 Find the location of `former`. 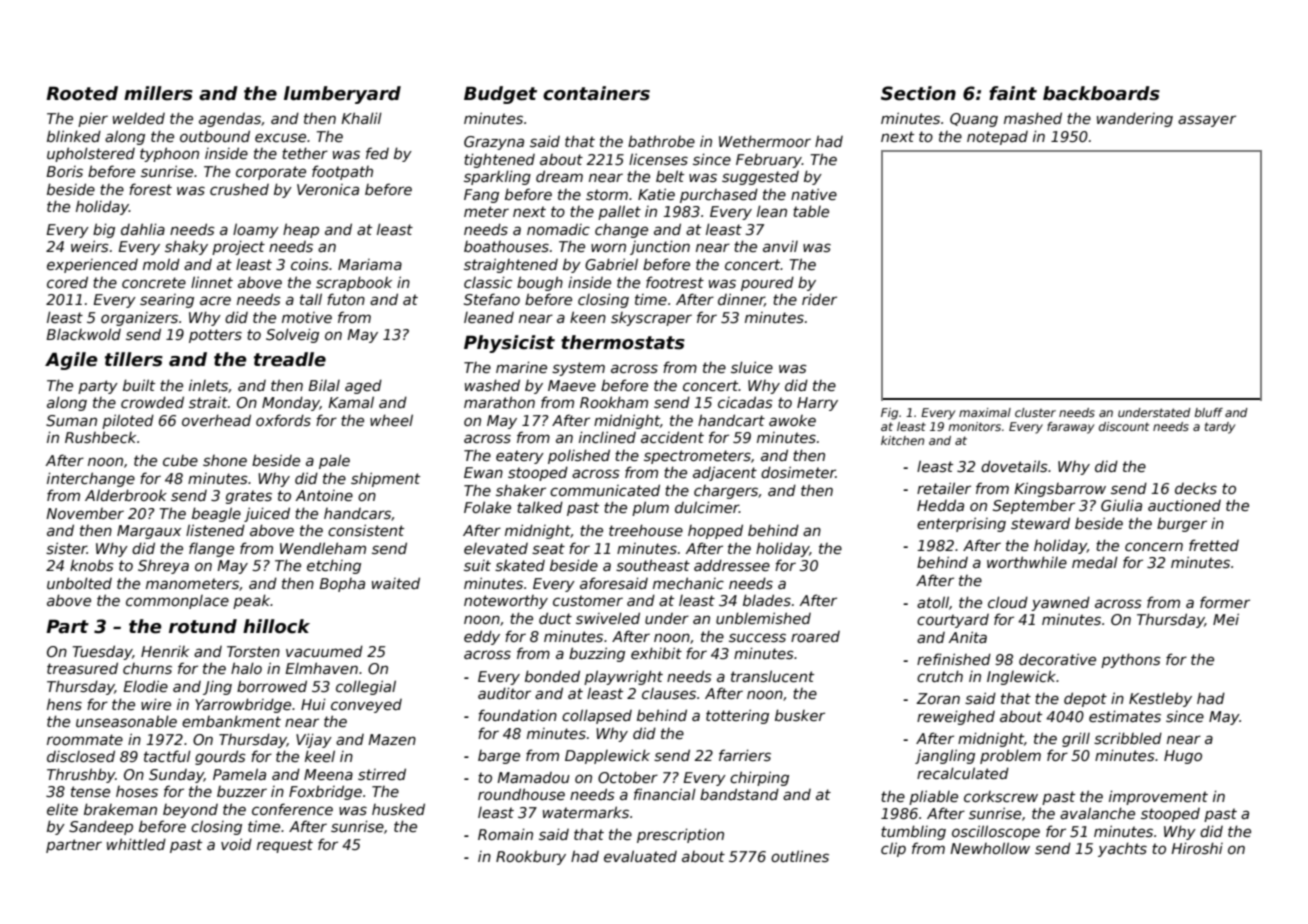

former is located at coordinates (1225, 602).
